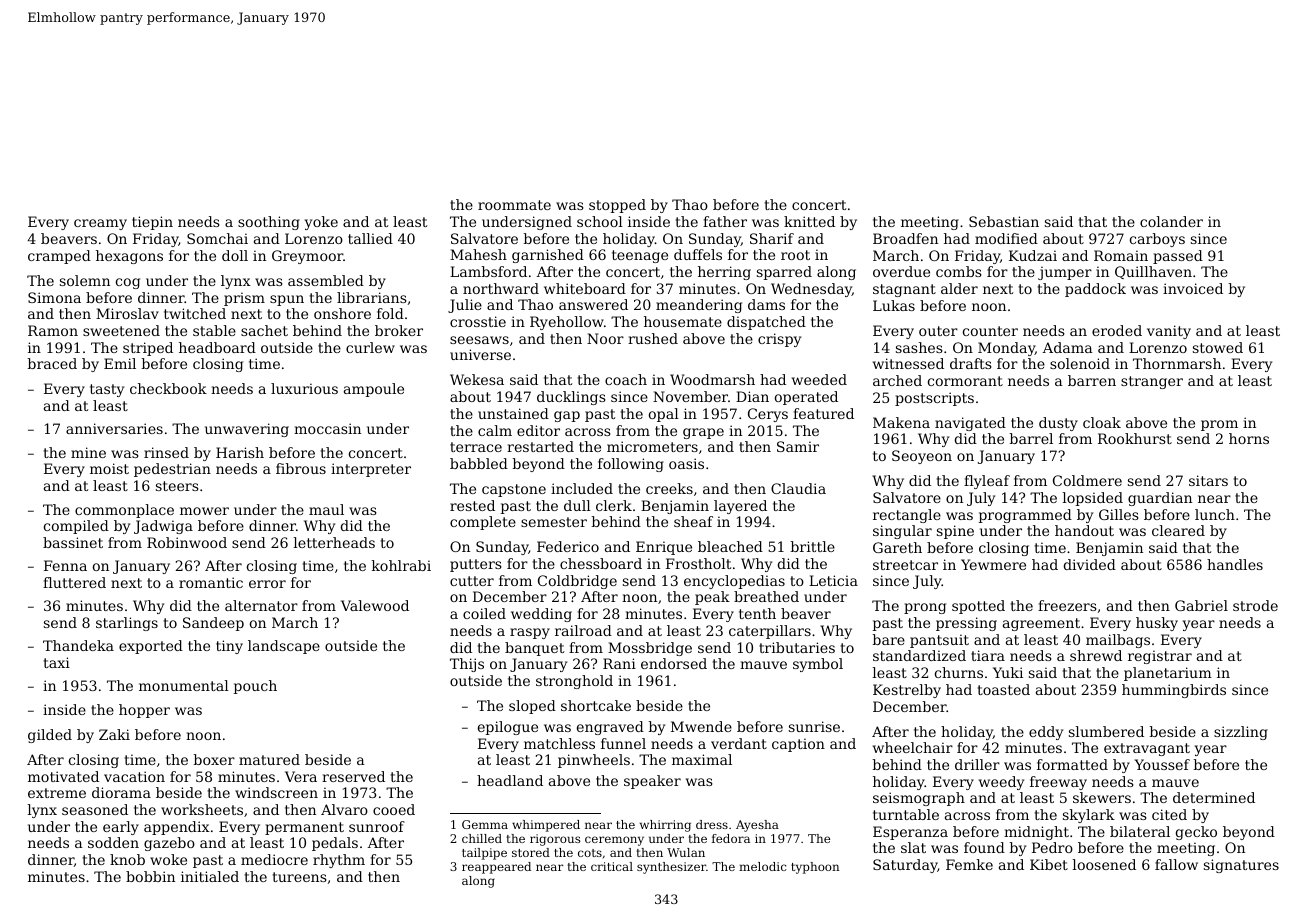  I want to click on hopper, so click(144, 711).
